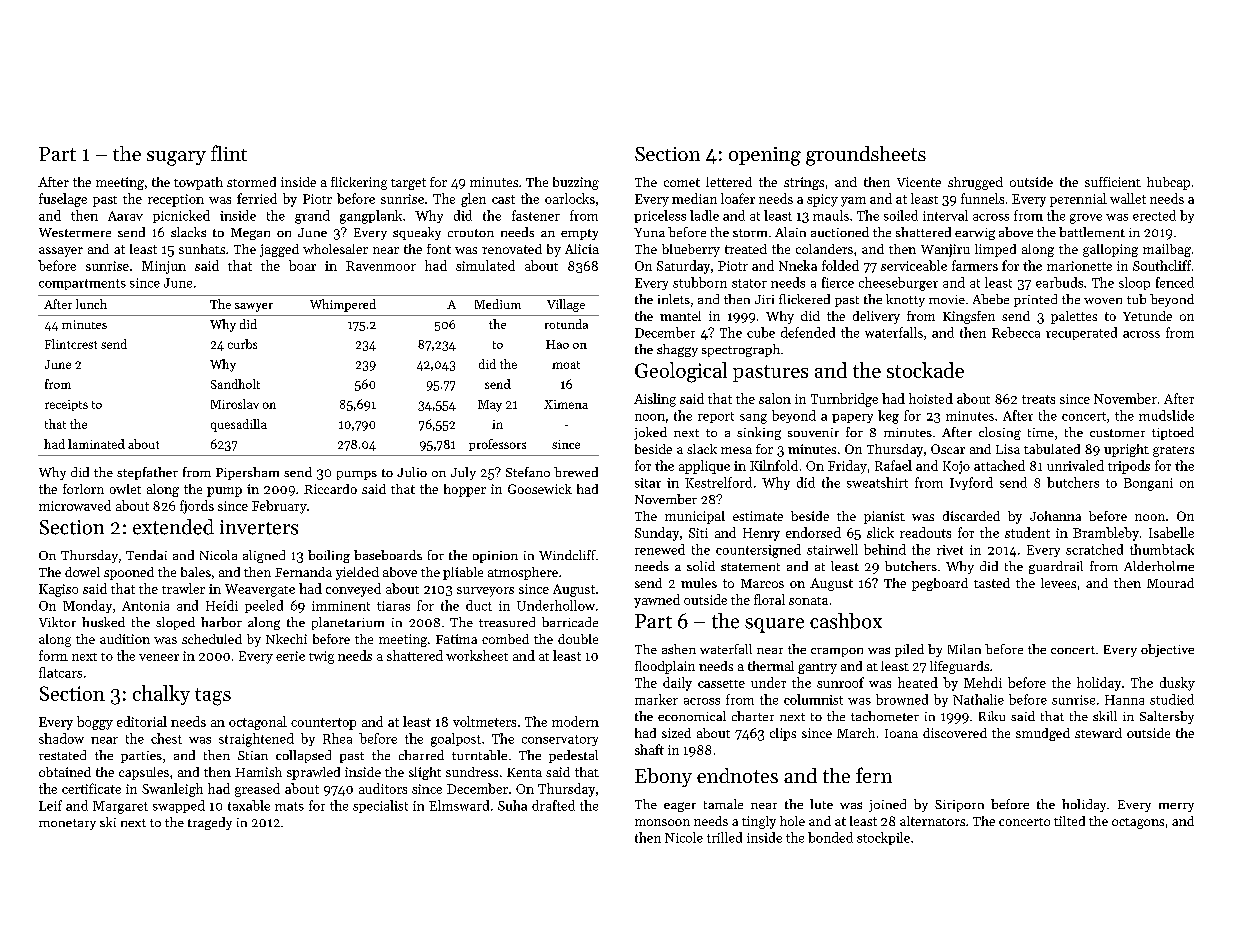 The image size is (1233, 952). I want to click on fenced, so click(1175, 282).
